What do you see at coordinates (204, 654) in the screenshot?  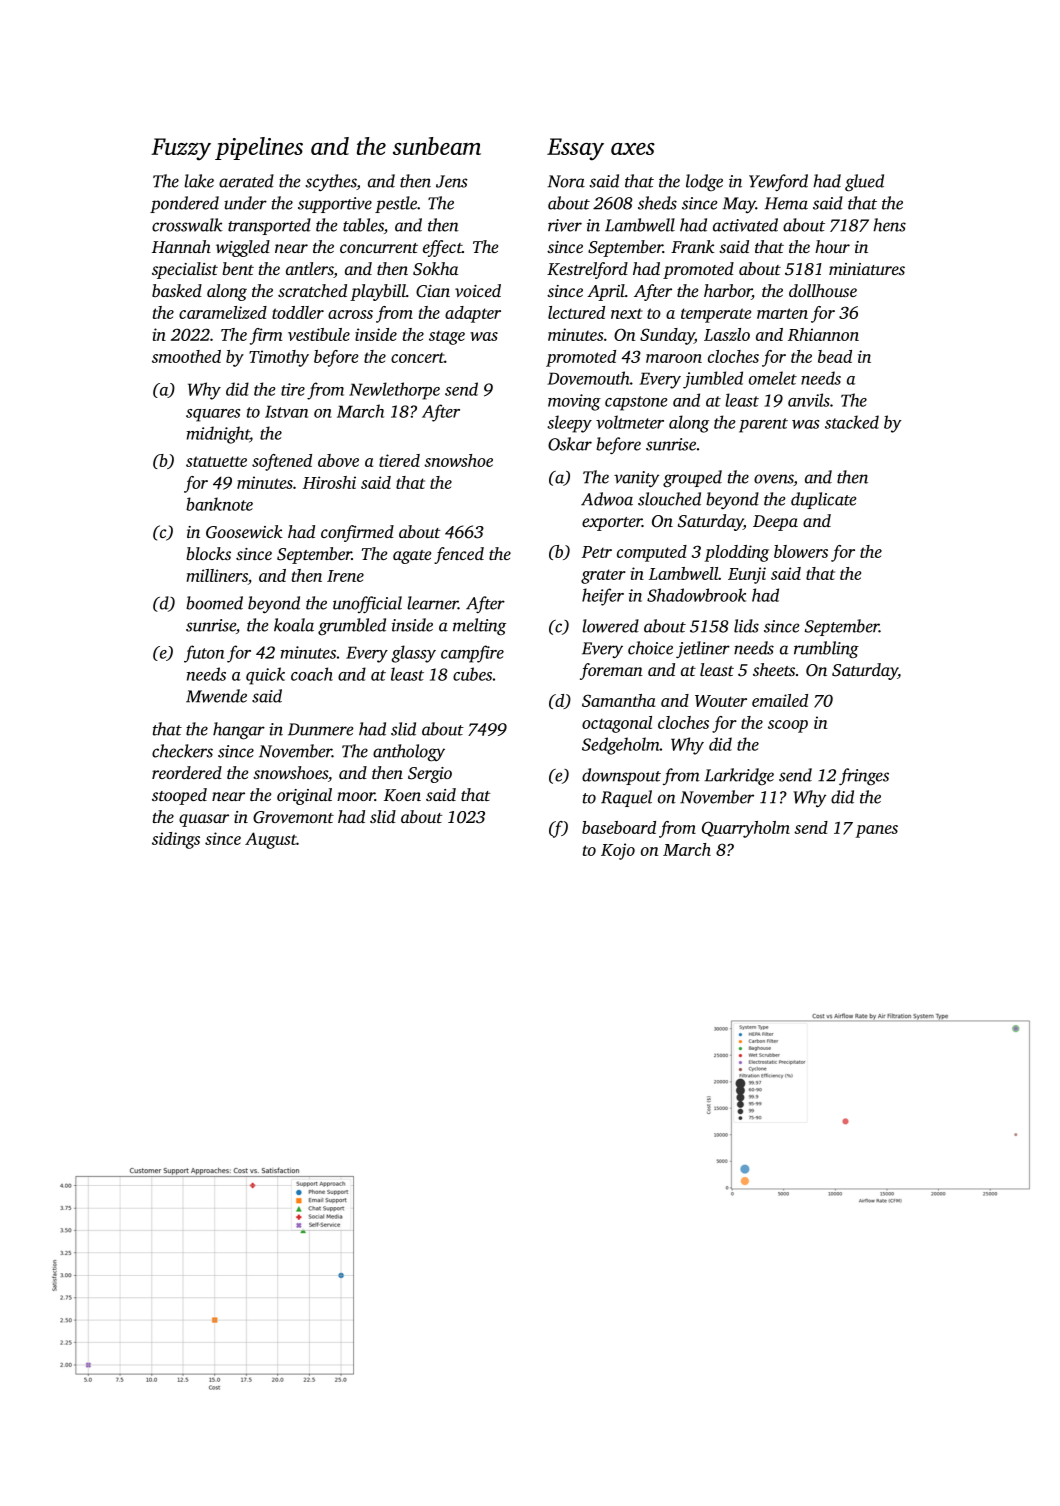 I see `futon` at bounding box center [204, 654].
